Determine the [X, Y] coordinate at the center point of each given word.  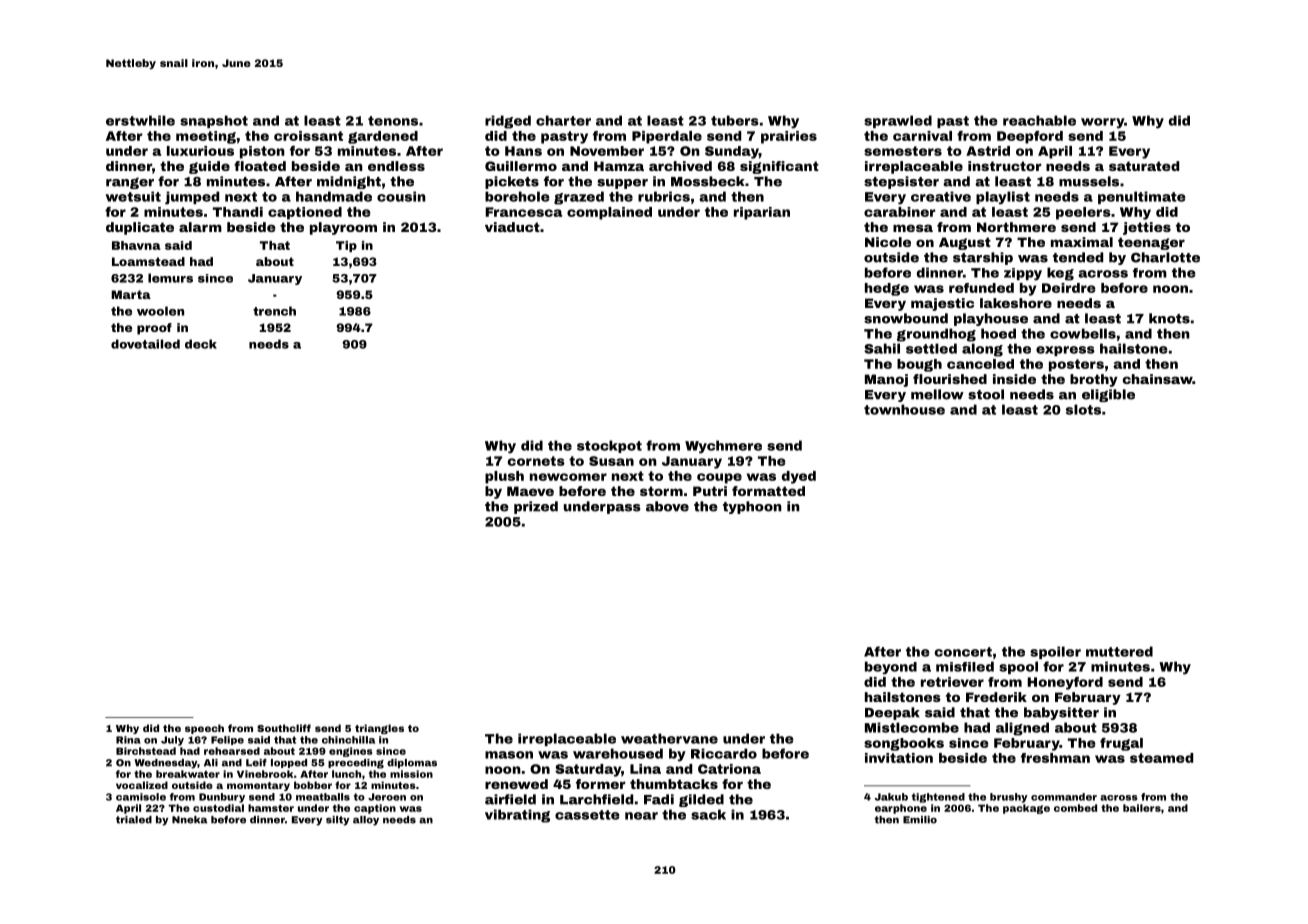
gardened [383, 137]
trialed [134, 820]
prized [536, 507]
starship [983, 258]
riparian [762, 213]
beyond [891, 668]
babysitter [1061, 713]
